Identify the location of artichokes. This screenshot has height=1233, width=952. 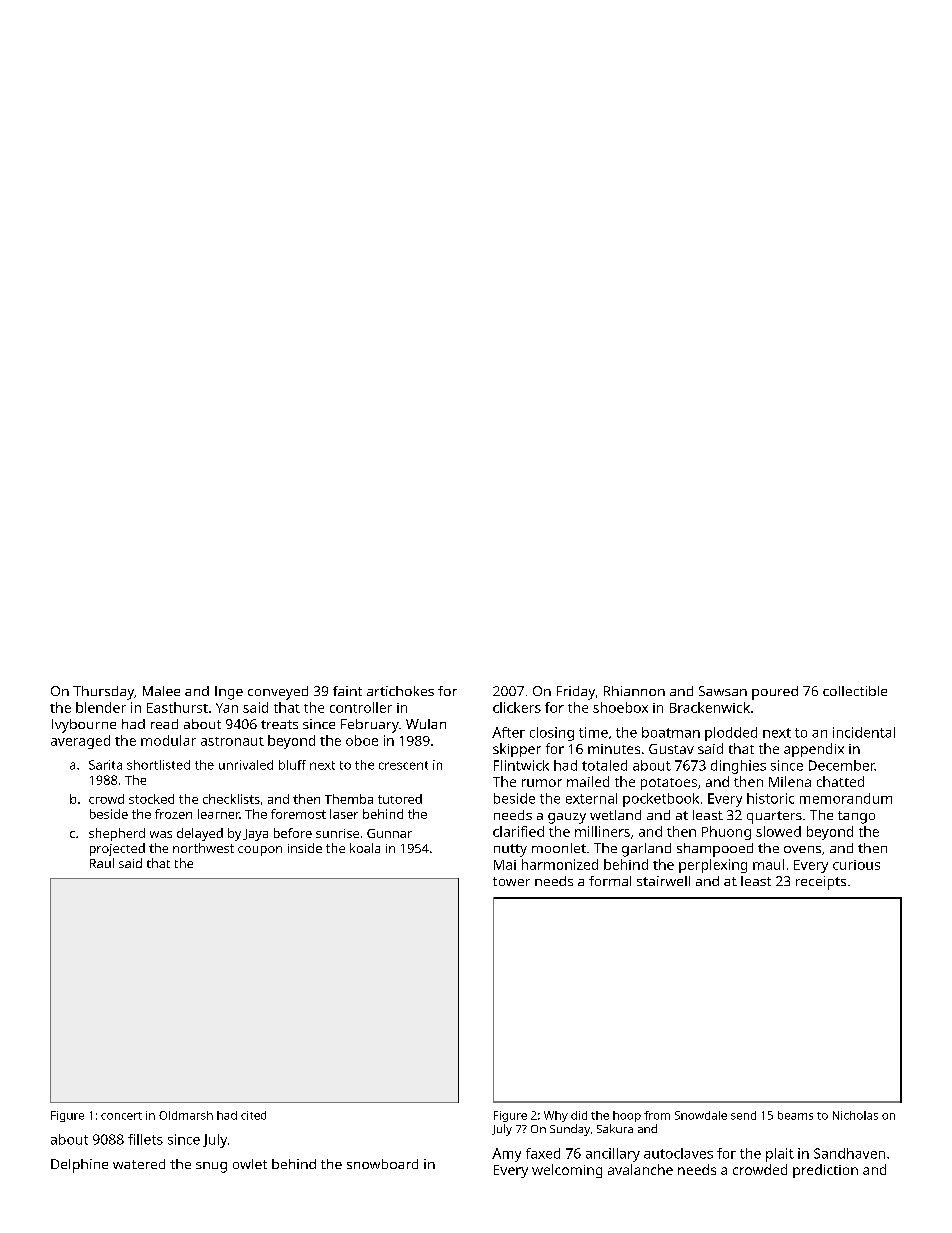
(400, 691).
